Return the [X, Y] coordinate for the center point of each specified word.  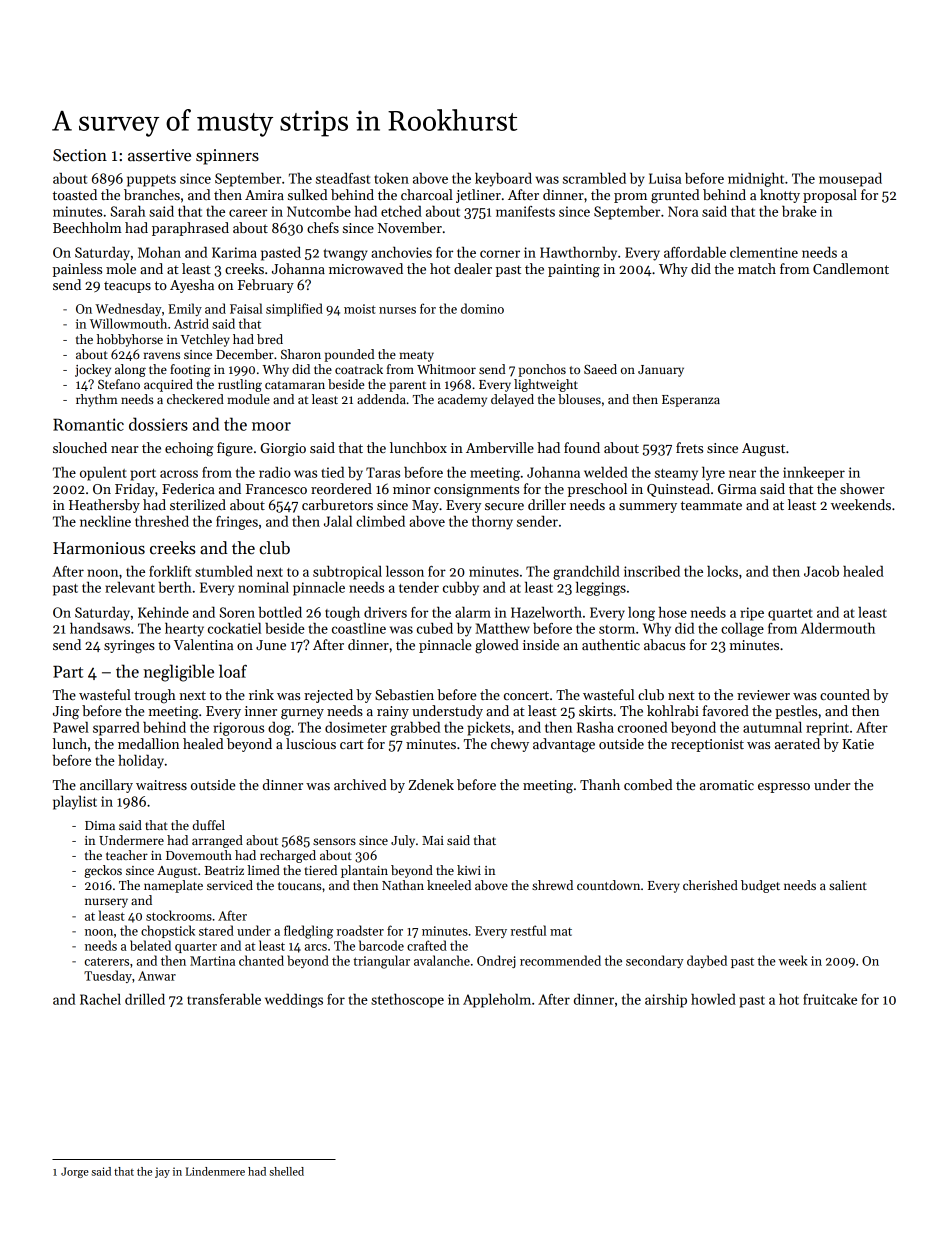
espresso [784, 788]
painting [574, 271]
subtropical [347, 573]
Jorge [75, 1172]
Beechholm [87, 227]
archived [360, 784]
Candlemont [851, 268]
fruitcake [830, 999]
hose [673, 612]
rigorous [238, 729]
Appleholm [497, 1001]
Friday [135, 490]
